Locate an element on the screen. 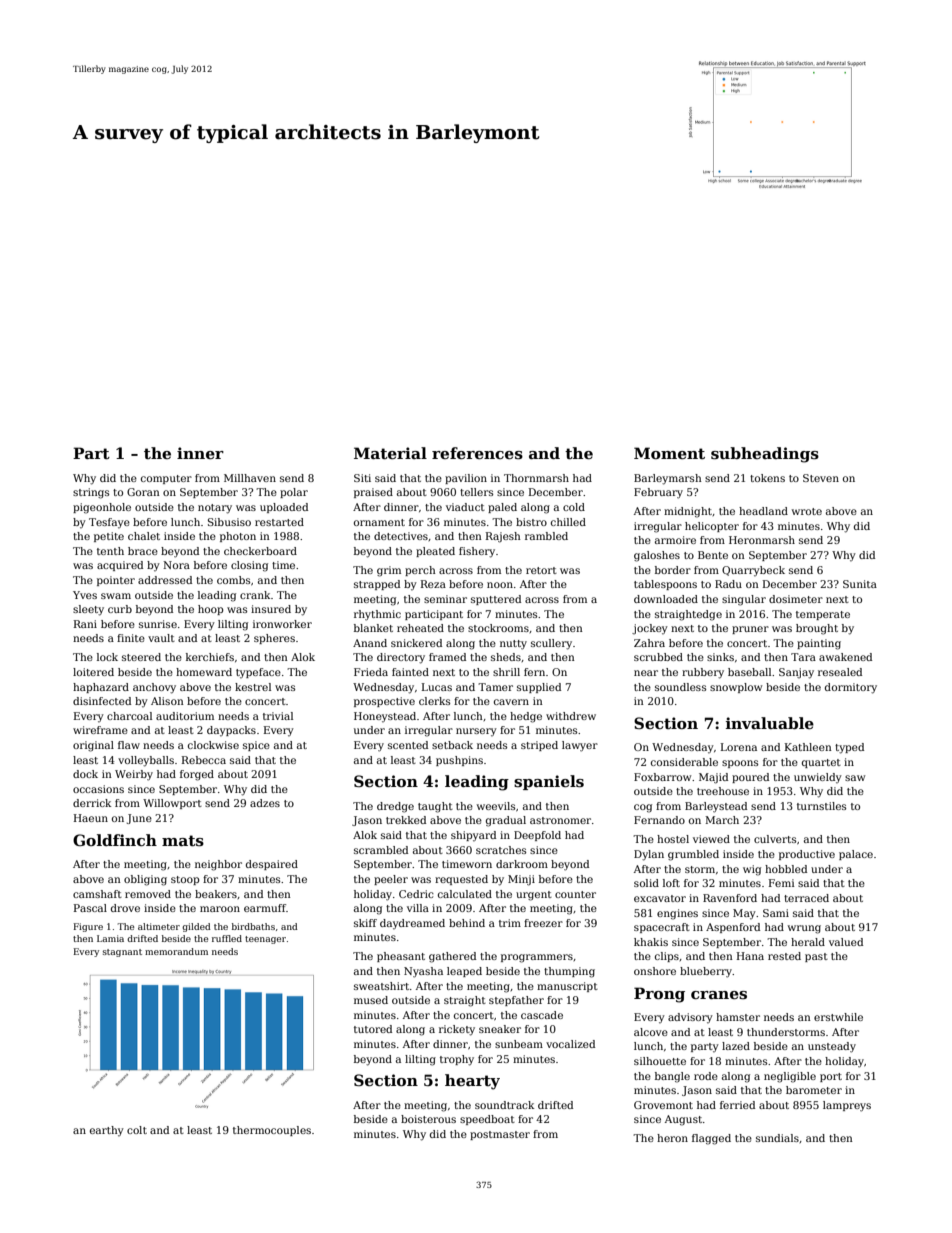 The width and height of the screenshot is (952, 1233). closing is located at coordinates (249, 566).
